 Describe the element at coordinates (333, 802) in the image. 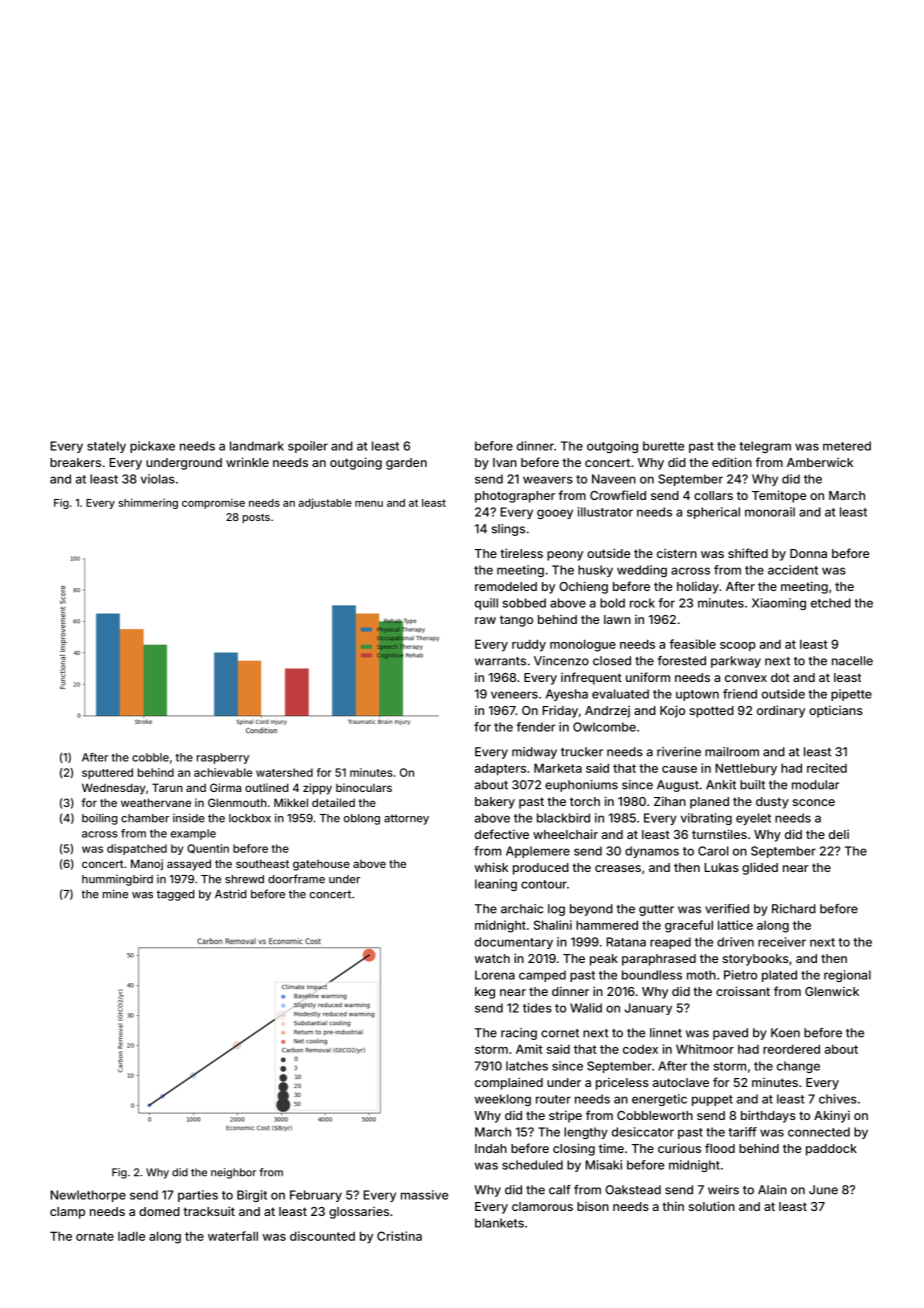

I see `detailed` at that location.
